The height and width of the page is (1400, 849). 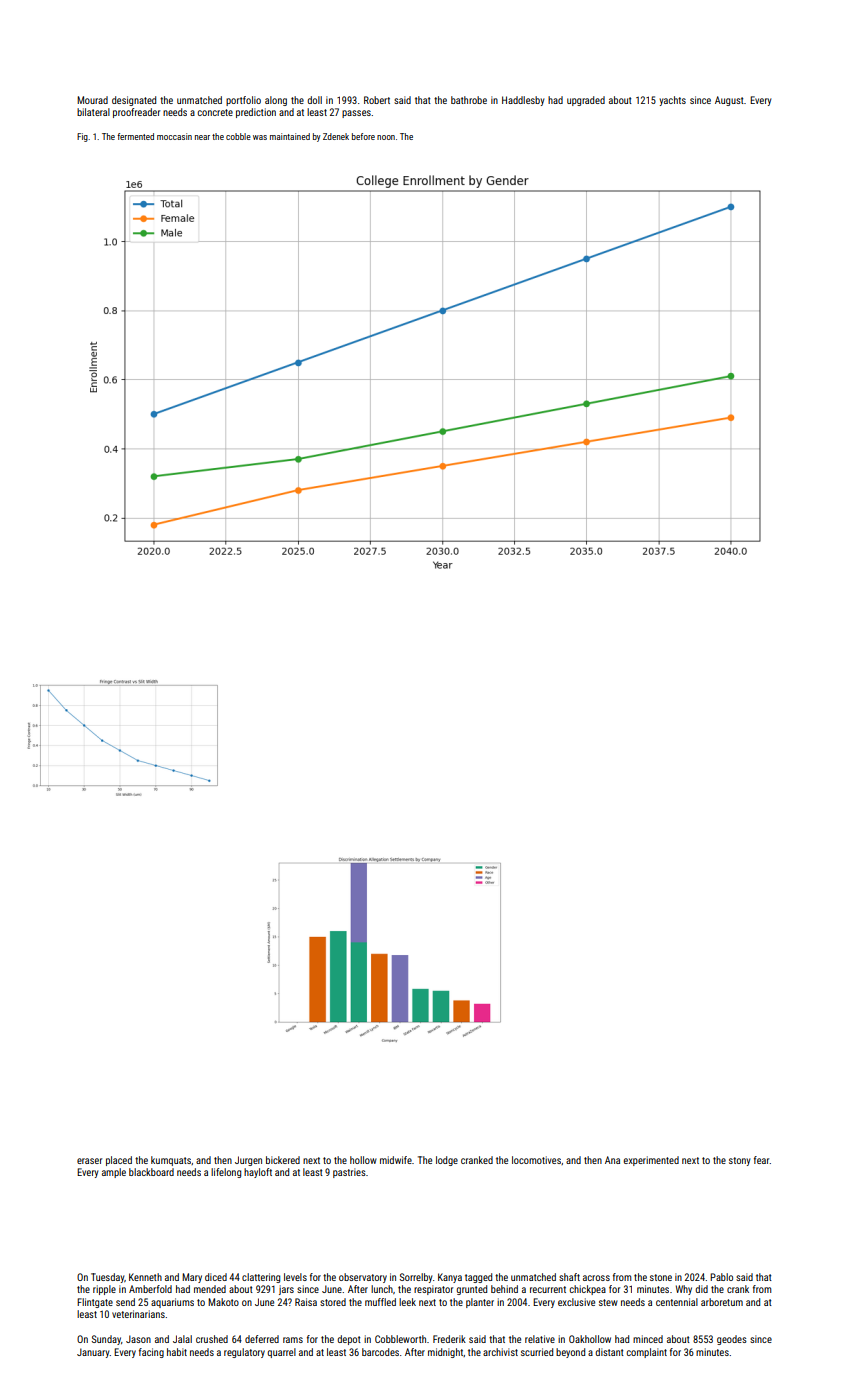 What do you see at coordinates (586, 101) in the page?
I see `upgraded` at bounding box center [586, 101].
